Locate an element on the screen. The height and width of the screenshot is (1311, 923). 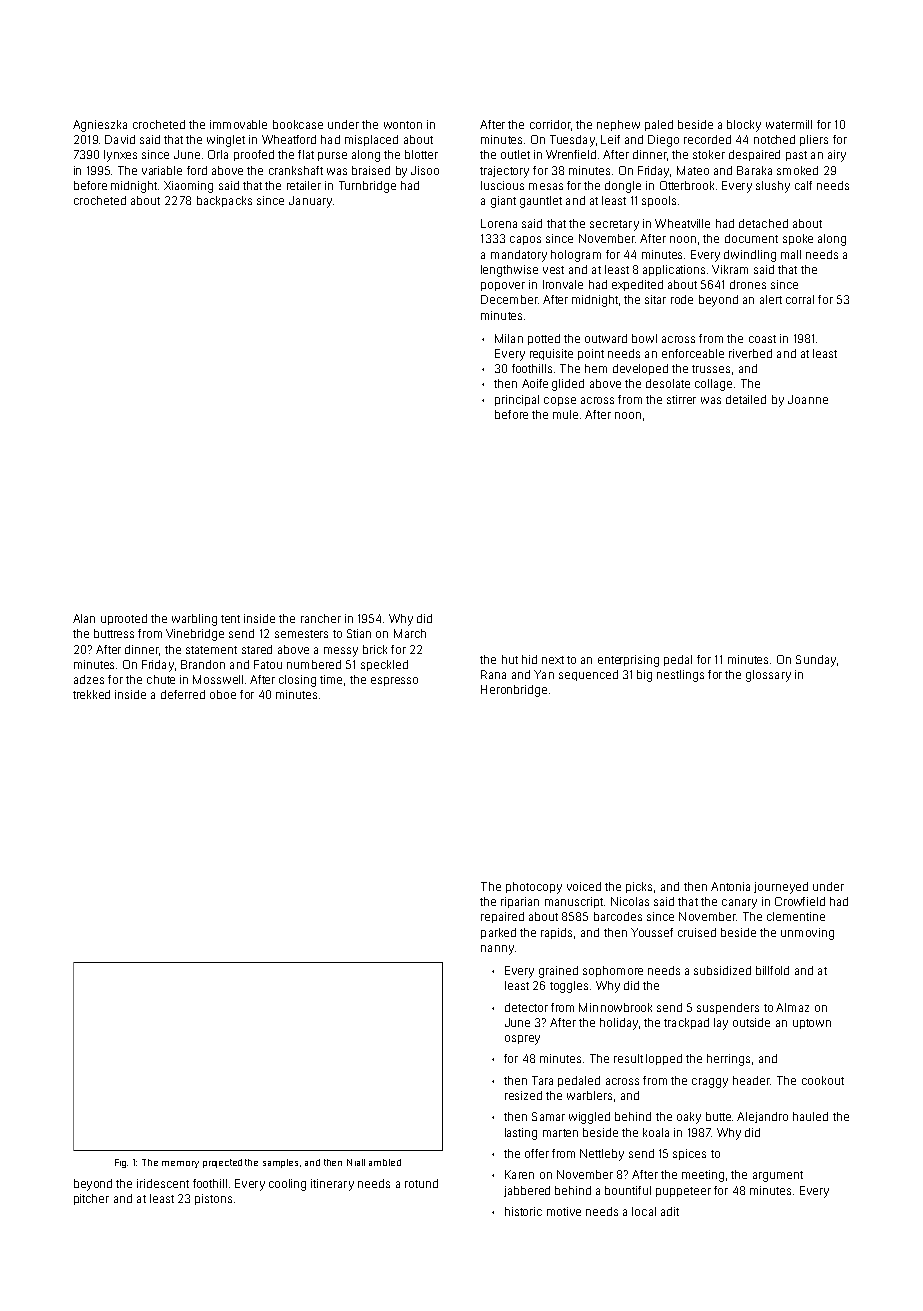
ambled is located at coordinates (385, 1162).
